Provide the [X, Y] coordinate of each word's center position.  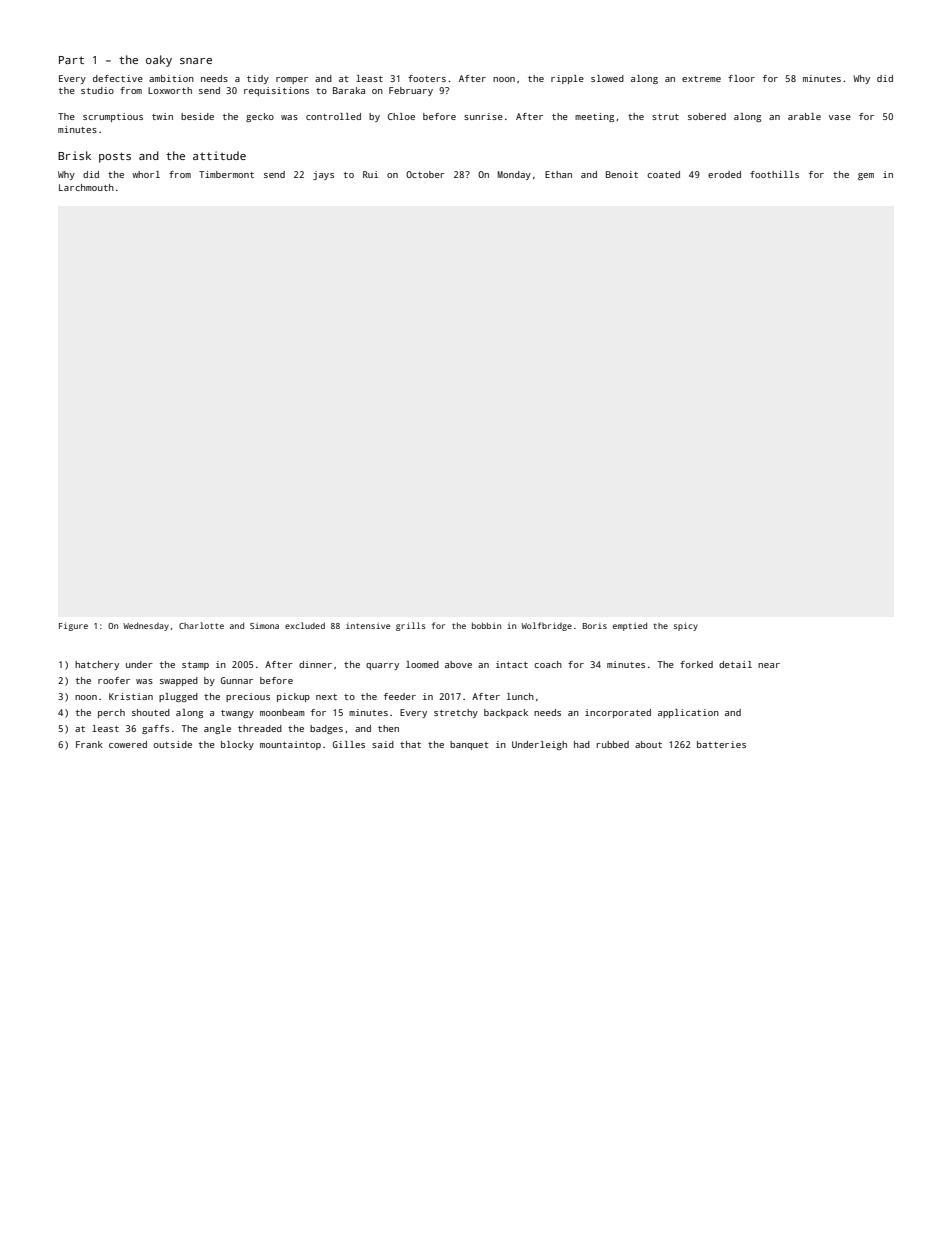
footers [427, 78]
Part [71, 60]
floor [741, 78]
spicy [686, 626]
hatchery [97, 665]
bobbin [486, 625]
